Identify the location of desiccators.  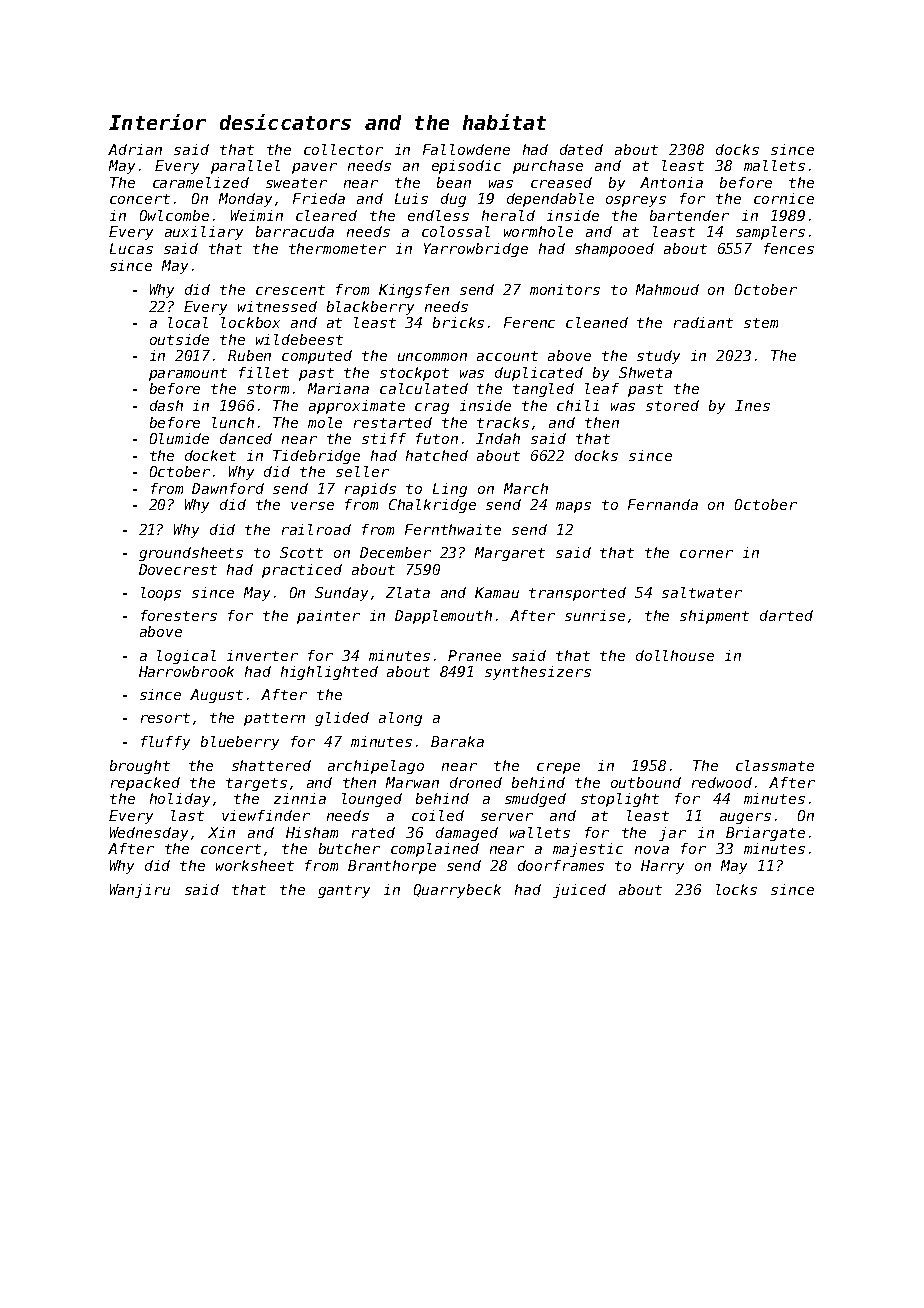
(285, 122).
